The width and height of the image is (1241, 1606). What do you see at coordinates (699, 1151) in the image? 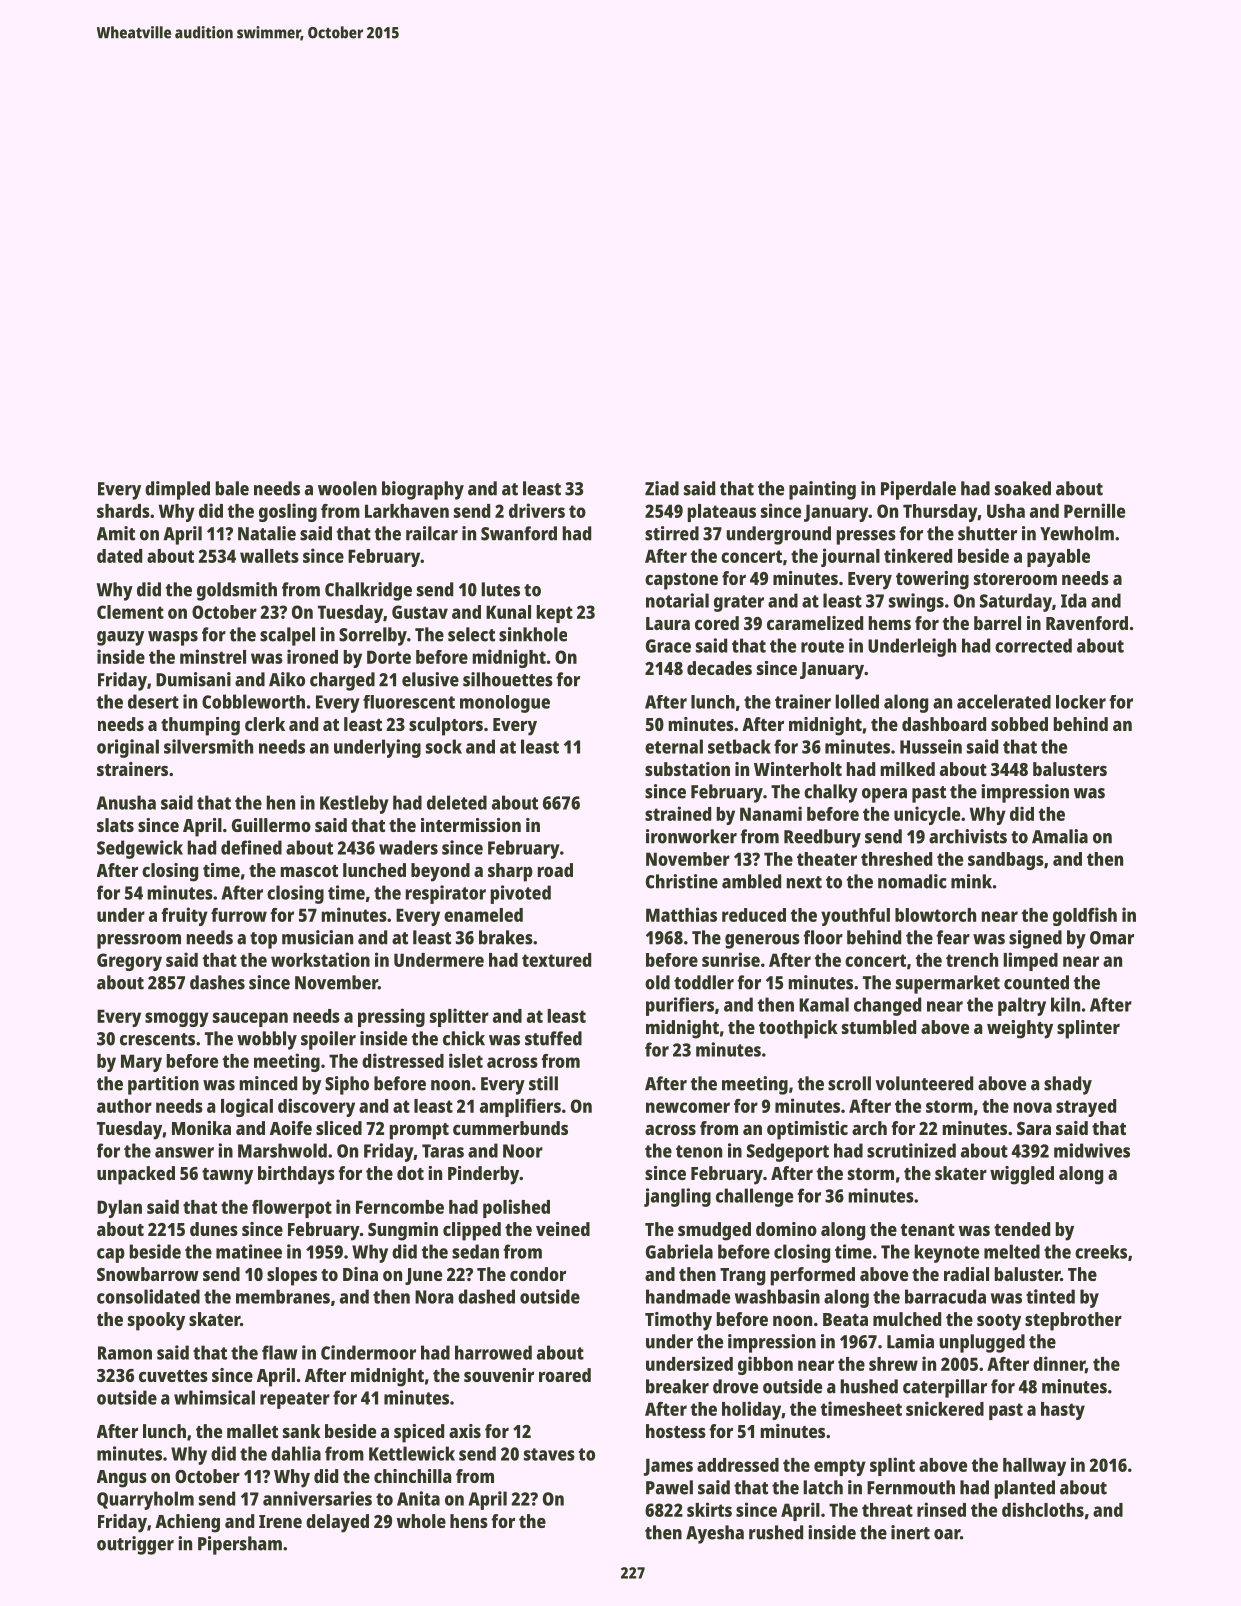
I see `tenon` at bounding box center [699, 1151].
